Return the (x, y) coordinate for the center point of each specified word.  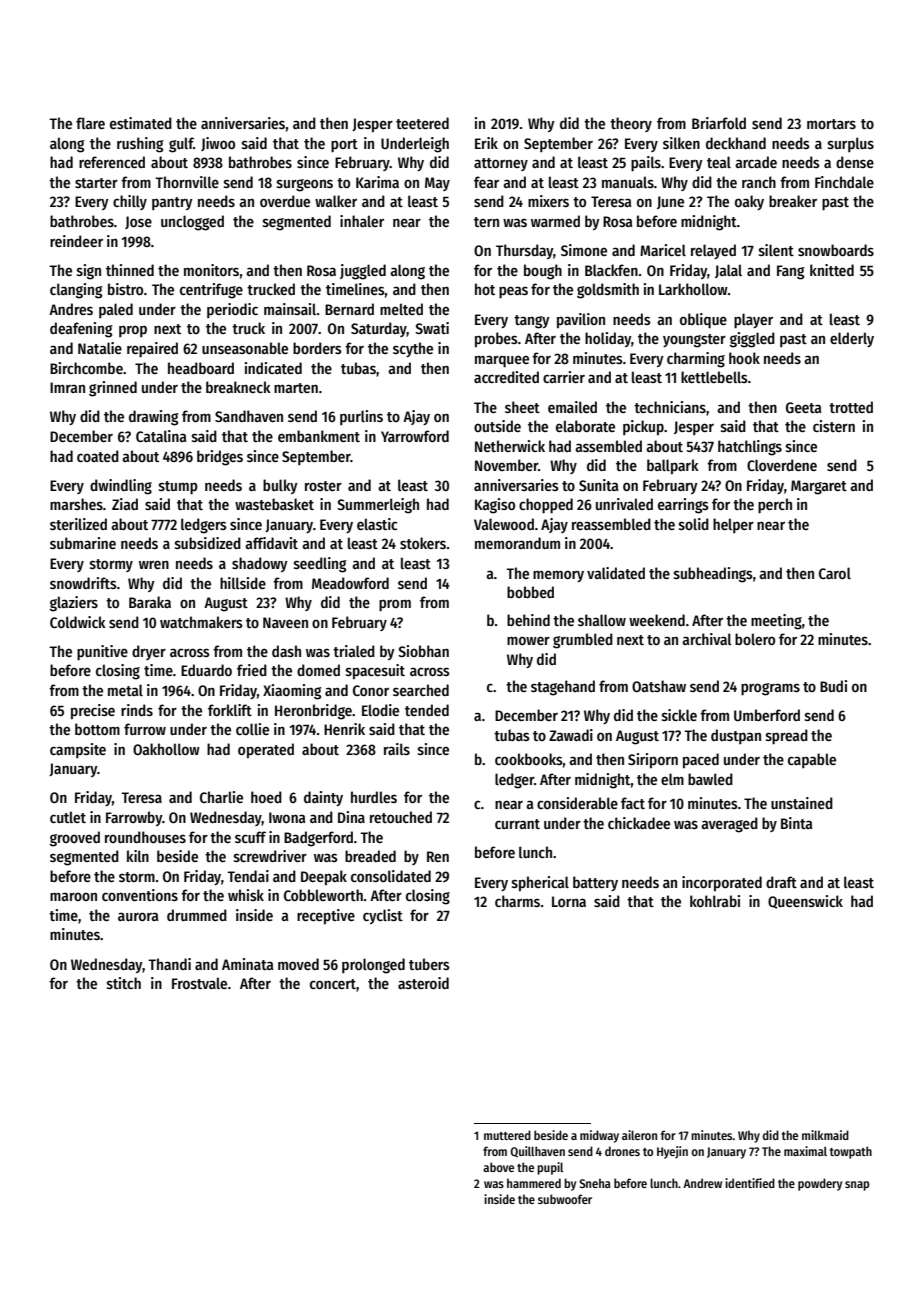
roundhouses (145, 837)
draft (781, 882)
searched (421, 690)
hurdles (374, 797)
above (498, 1167)
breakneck (238, 387)
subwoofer (565, 1199)
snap (857, 1186)
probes (496, 339)
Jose (138, 222)
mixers (548, 201)
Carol (835, 573)
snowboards (836, 250)
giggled (752, 340)
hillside (243, 583)
